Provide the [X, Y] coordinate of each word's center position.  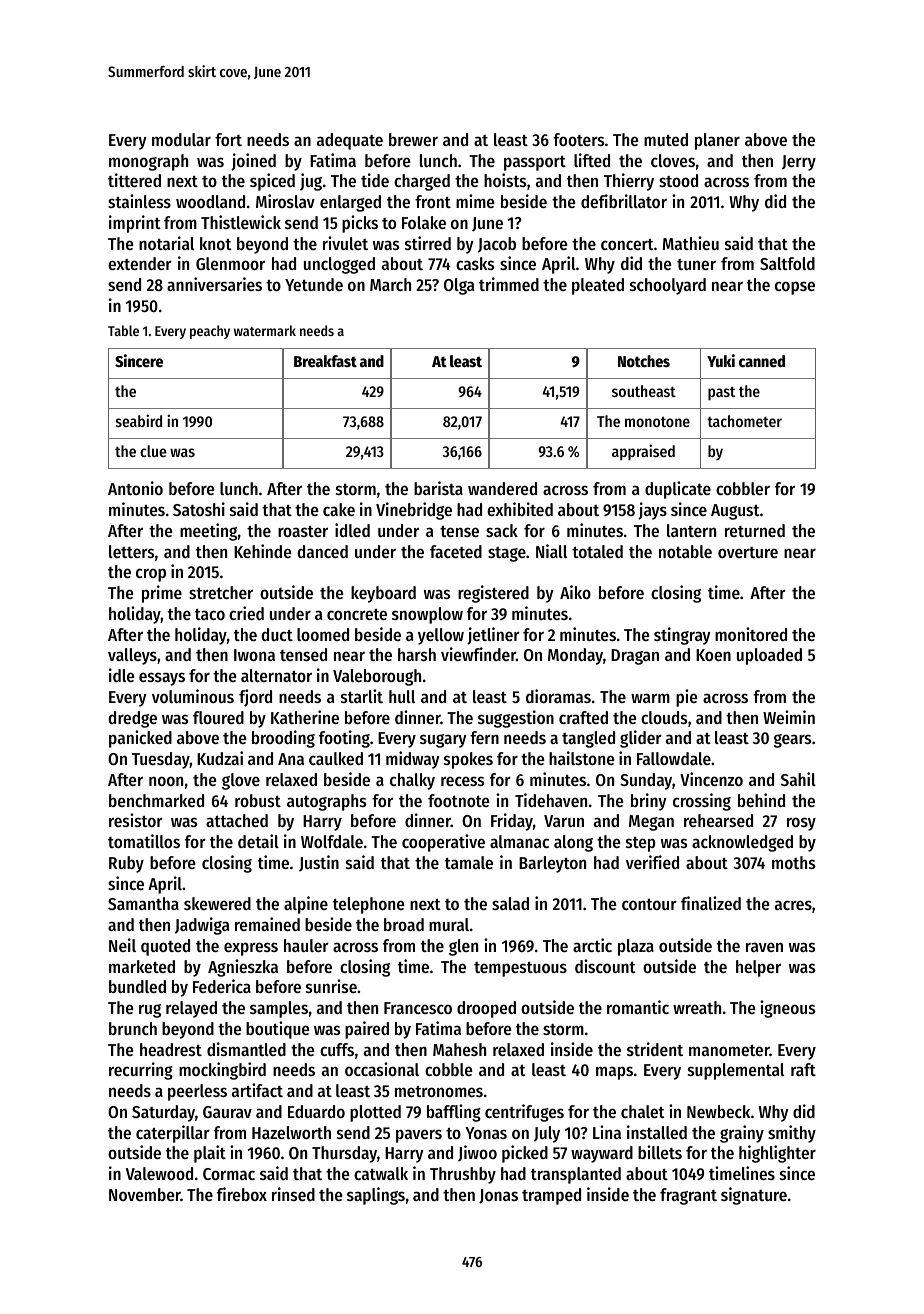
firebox [242, 1194]
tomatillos [144, 841]
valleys [132, 656]
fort [228, 139]
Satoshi [199, 509]
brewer [413, 139]
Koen [713, 655]
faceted [456, 551]
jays [652, 511]
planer [717, 141]
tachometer [744, 421]
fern [484, 737]
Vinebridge [414, 511]
